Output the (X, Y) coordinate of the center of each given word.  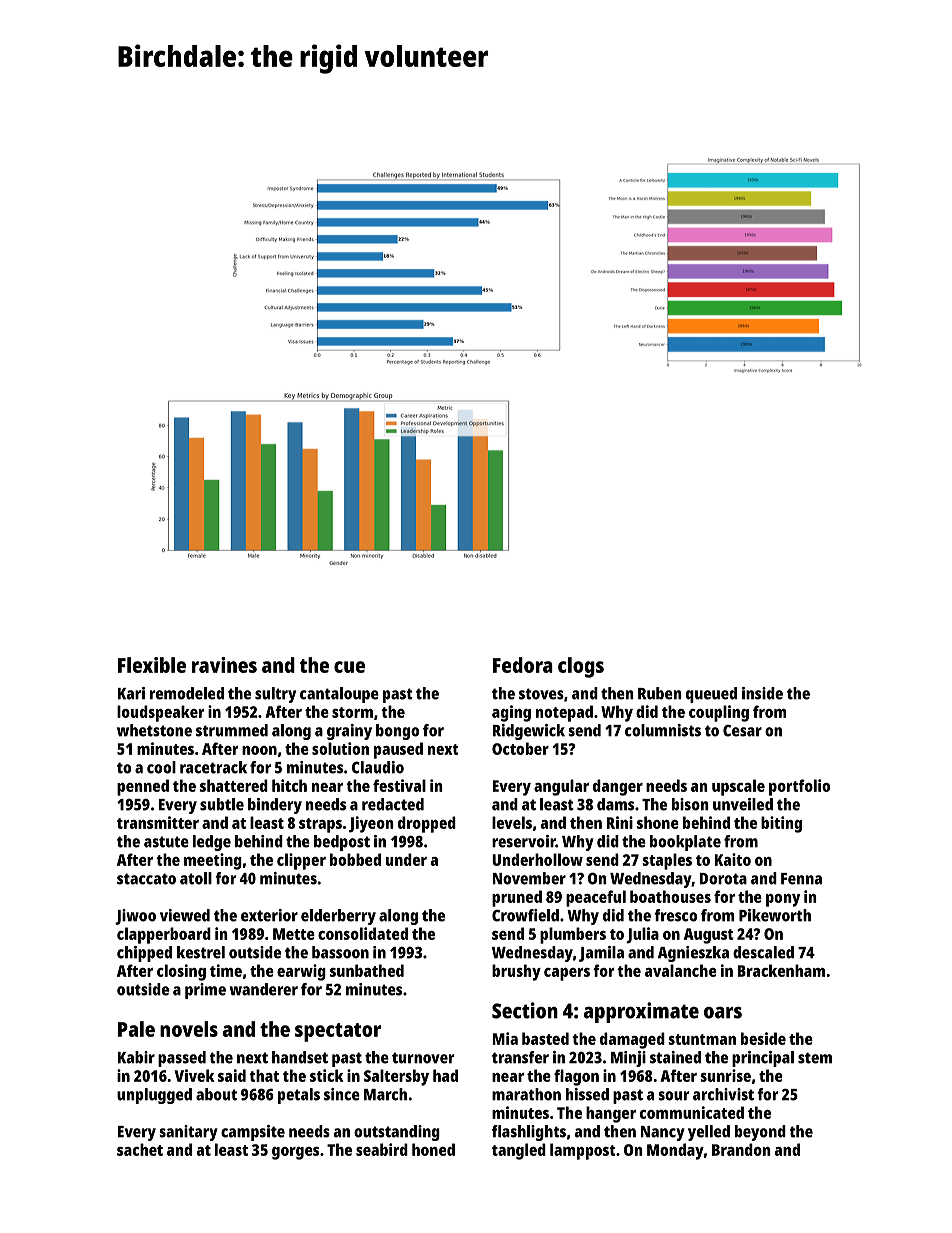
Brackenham (781, 970)
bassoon (340, 952)
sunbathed (367, 970)
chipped (144, 954)
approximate (641, 1012)
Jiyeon (371, 824)
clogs (581, 667)
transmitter (158, 822)
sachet (140, 1149)
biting (781, 824)
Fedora (523, 665)
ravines (224, 665)
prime (205, 991)
